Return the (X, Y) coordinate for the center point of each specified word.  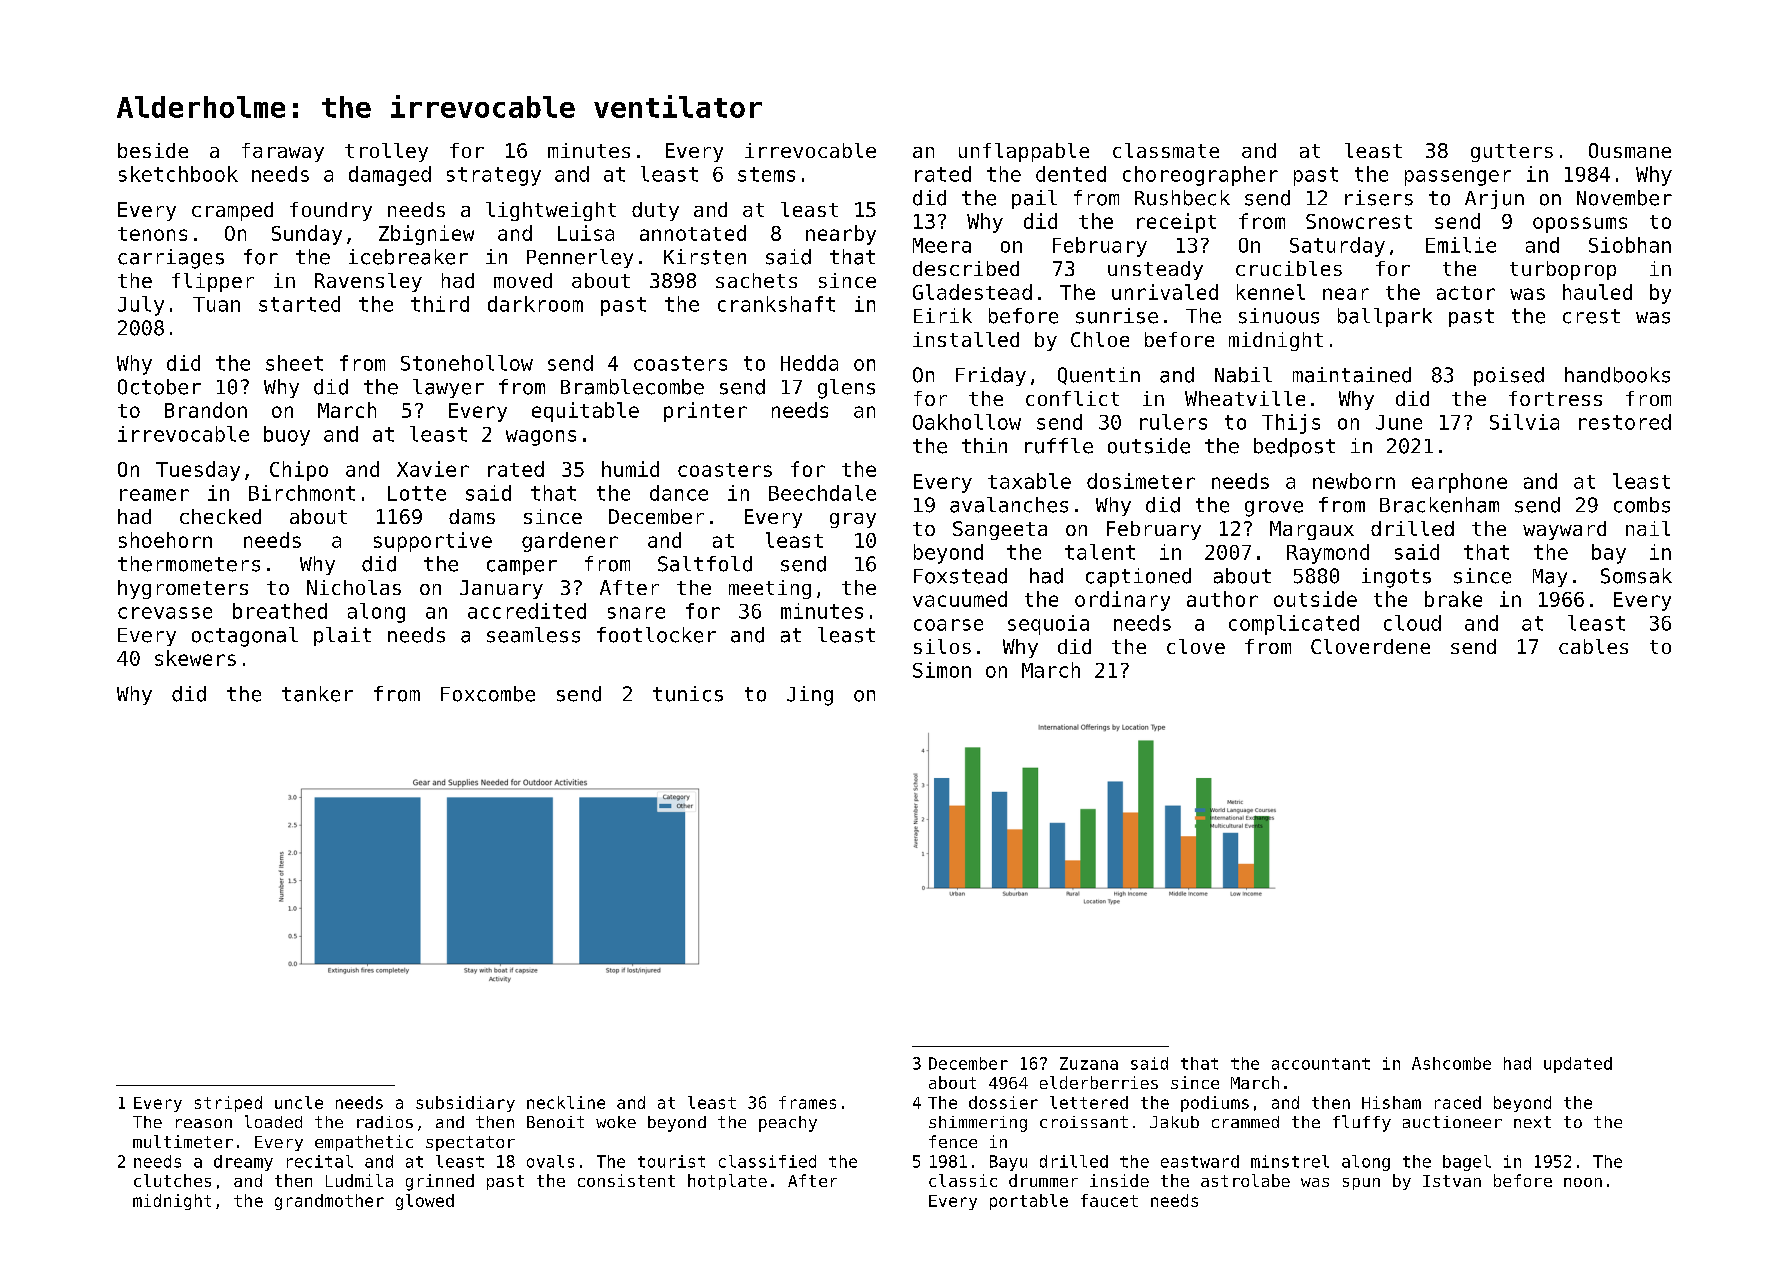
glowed (425, 1202)
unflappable (1024, 152)
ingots (1396, 578)
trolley (386, 152)
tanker (317, 694)
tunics (688, 694)
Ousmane (1630, 150)
